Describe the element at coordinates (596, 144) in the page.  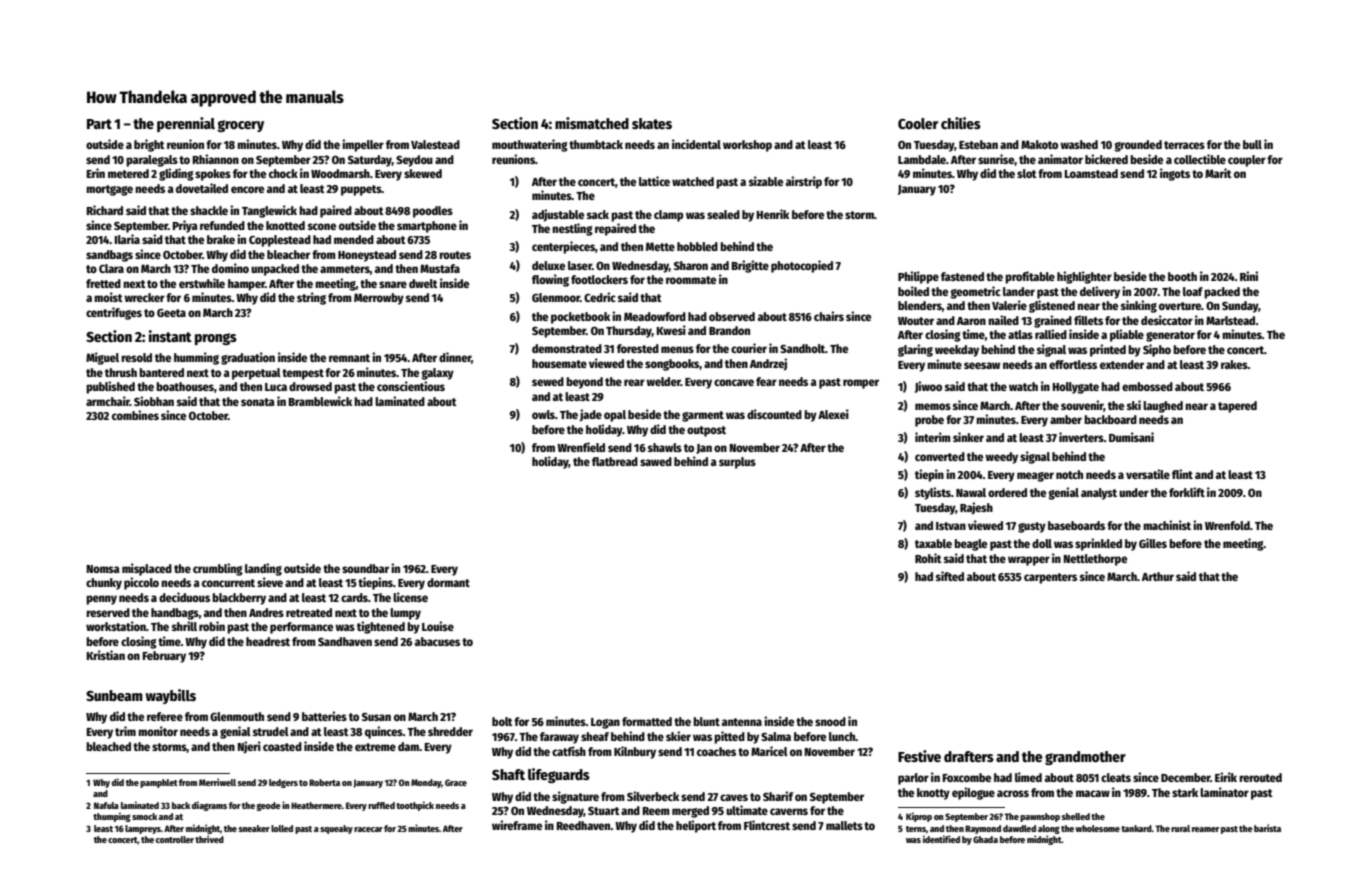
I see `thumbtack` at that location.
